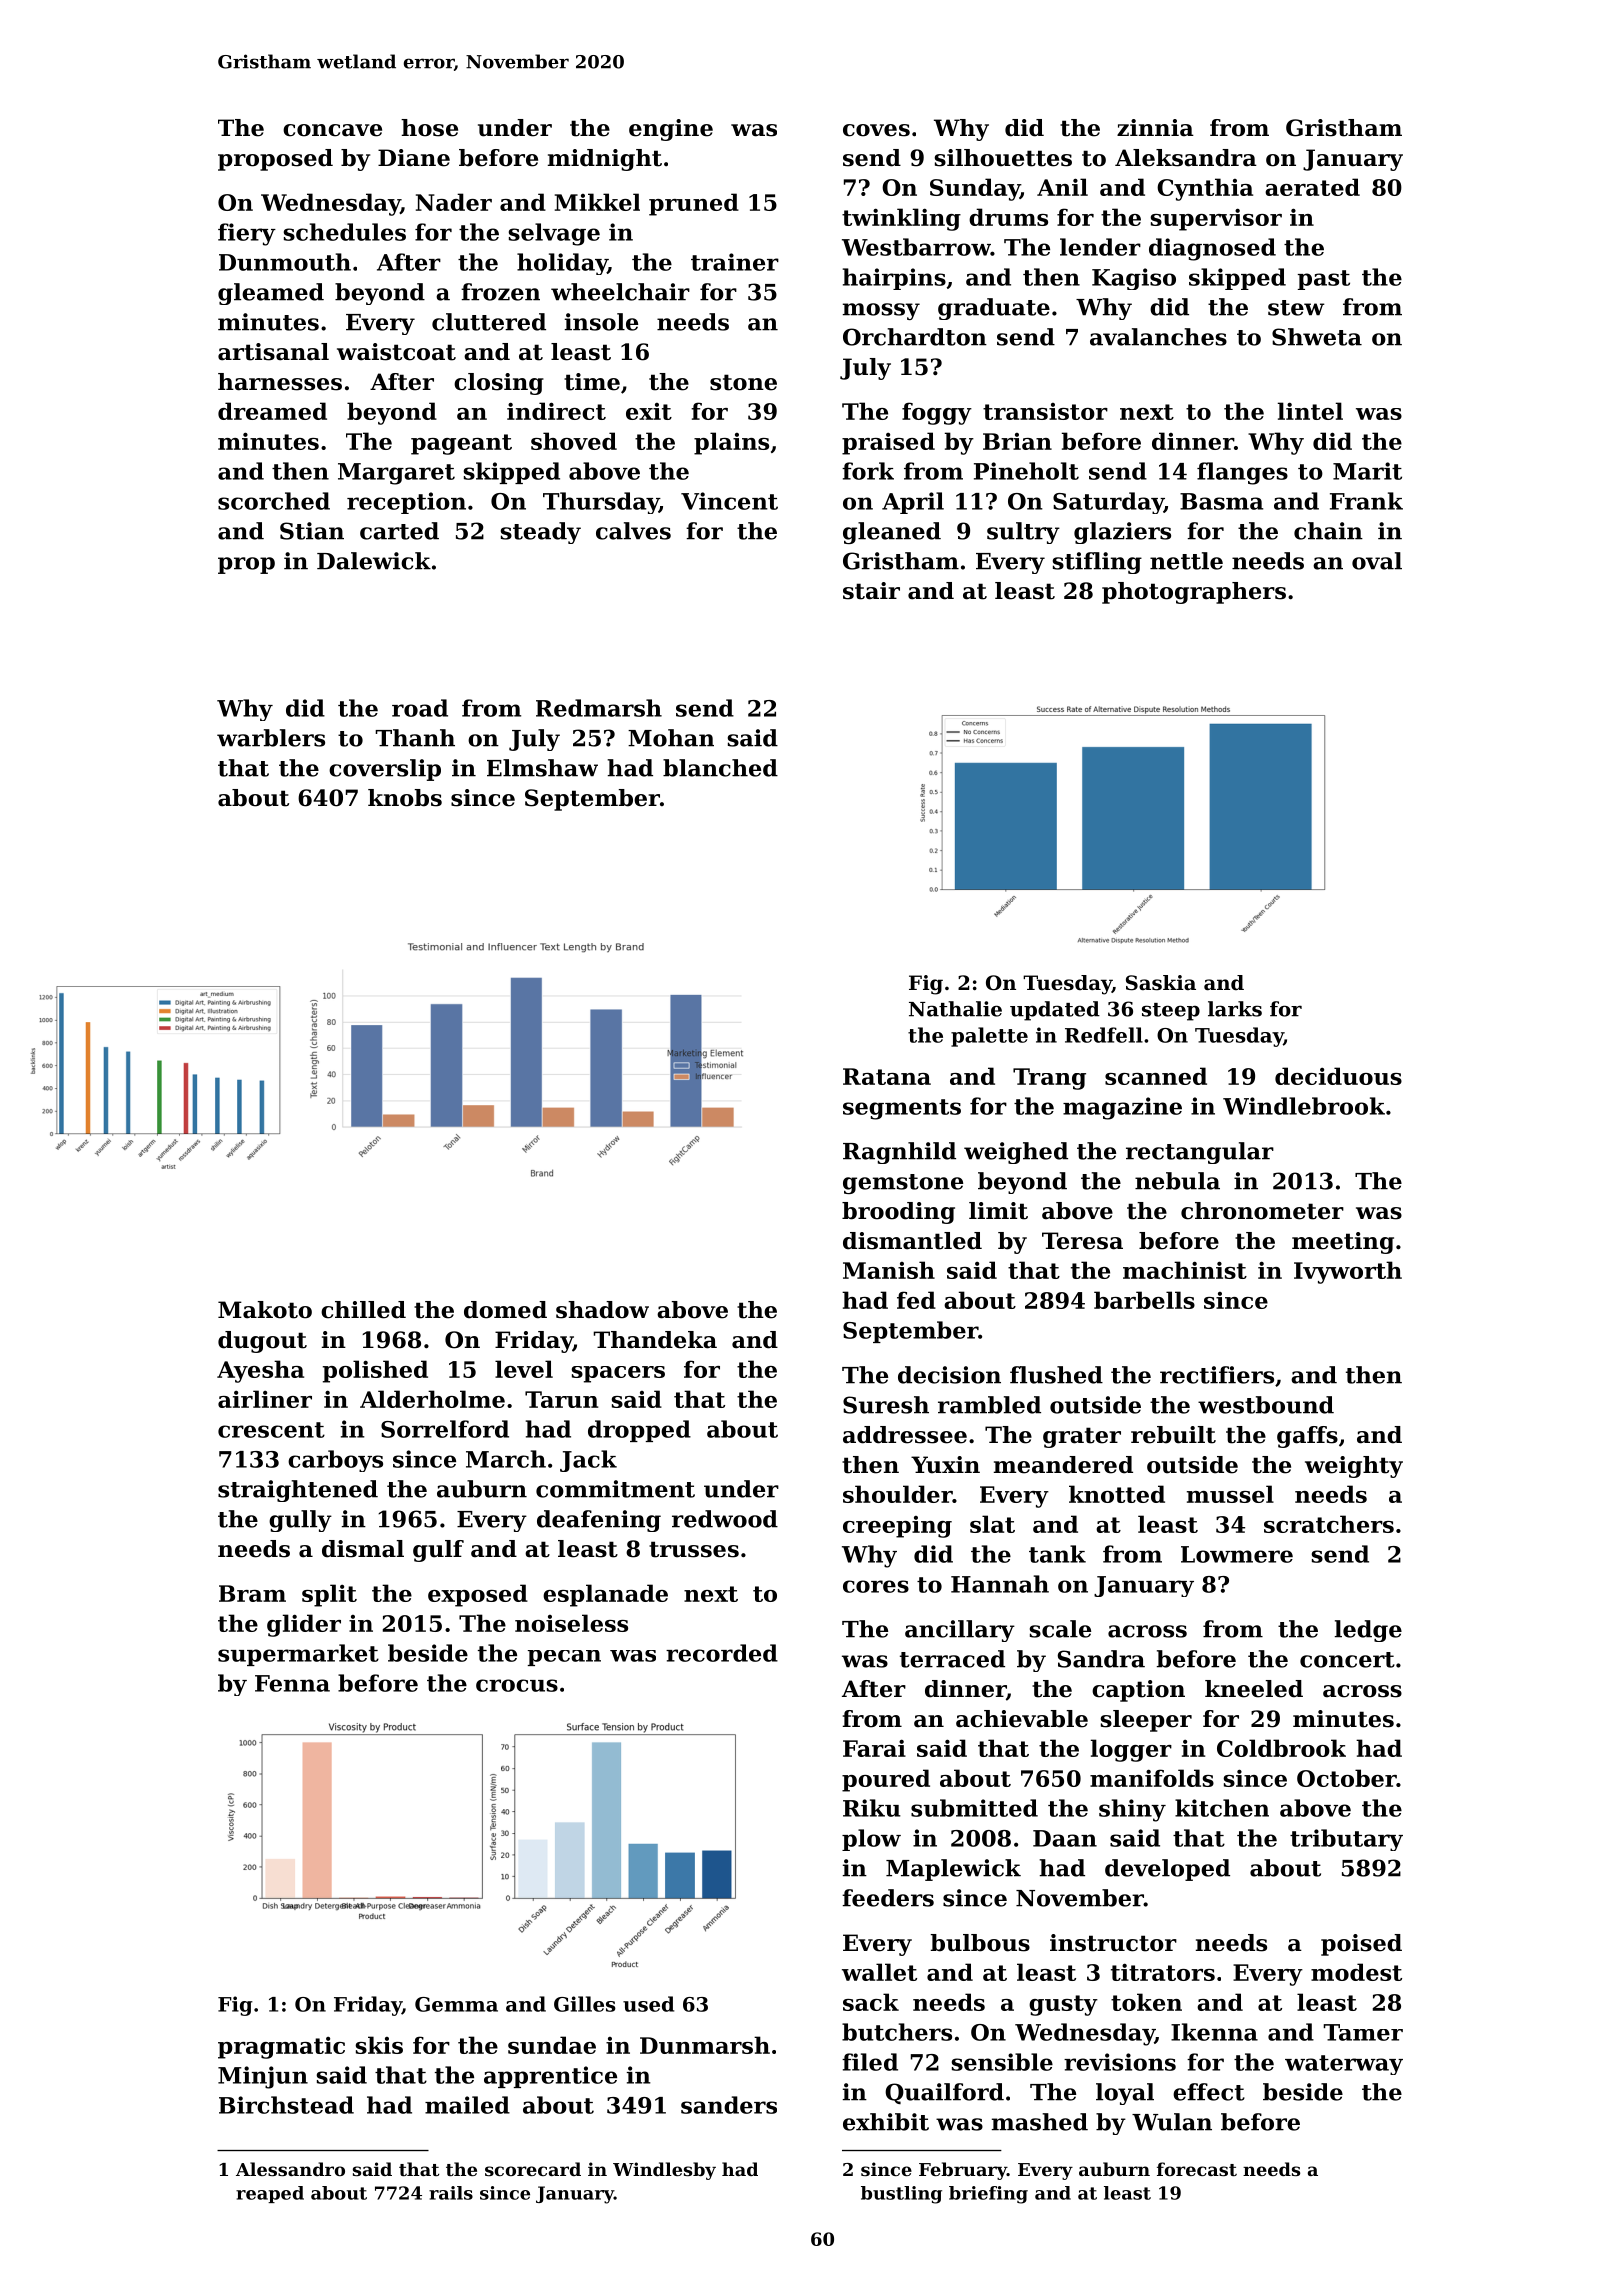 The height and width of the screenshot is (2292, 1620). Describe the element at coordinates (886, 1405) in the screenshot. I see `Suresh` at that location.
